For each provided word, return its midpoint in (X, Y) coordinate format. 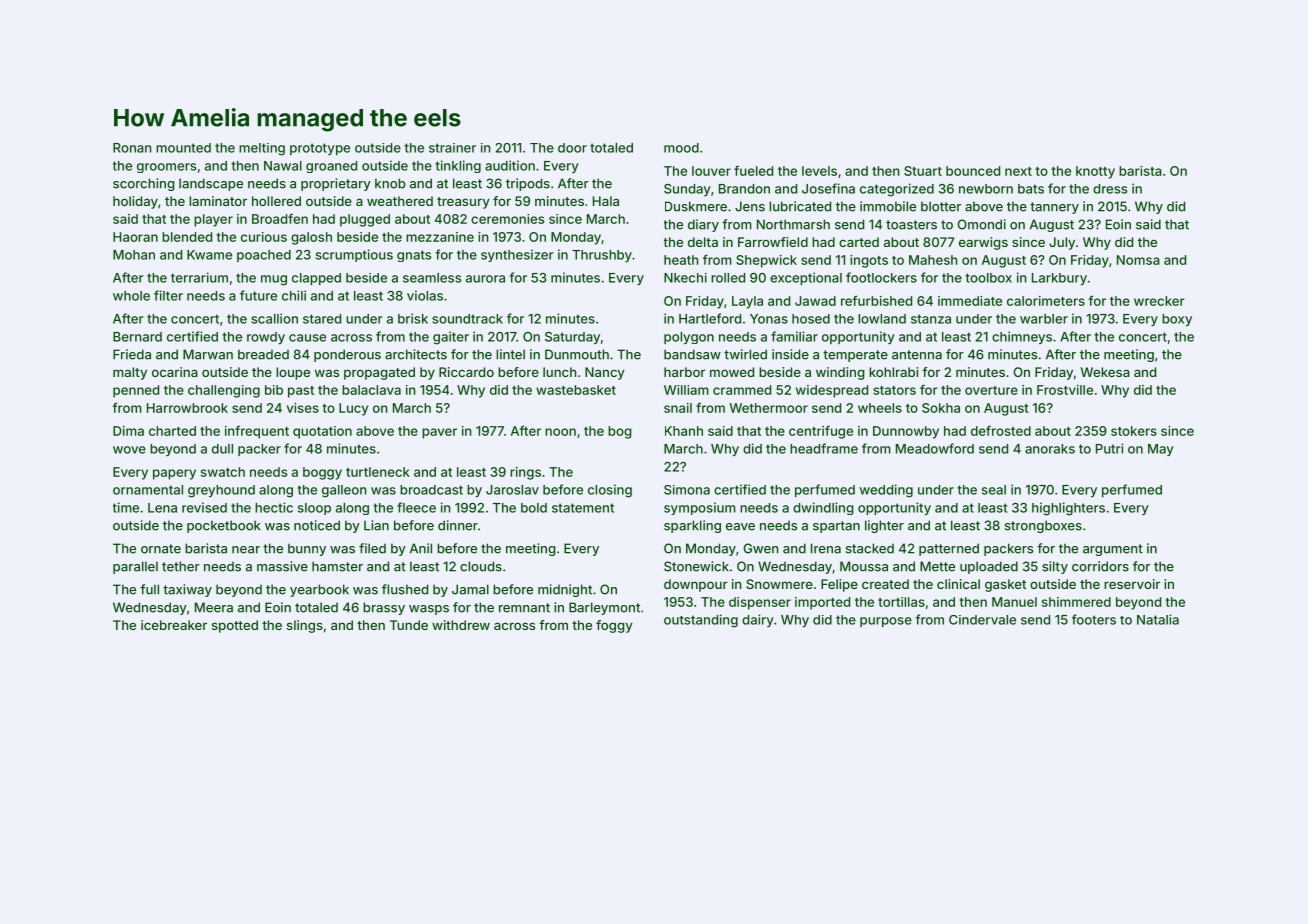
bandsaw (692, 354)
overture (991, 390)
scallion (274, 318)
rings (525, 473)
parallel (135, 567)
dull (222, 449)
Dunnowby (906, 432)
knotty (1095, 172)
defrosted (1001, 430)
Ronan (132, 148)
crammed (742, 390)
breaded (263, 354)
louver (711, 171)
